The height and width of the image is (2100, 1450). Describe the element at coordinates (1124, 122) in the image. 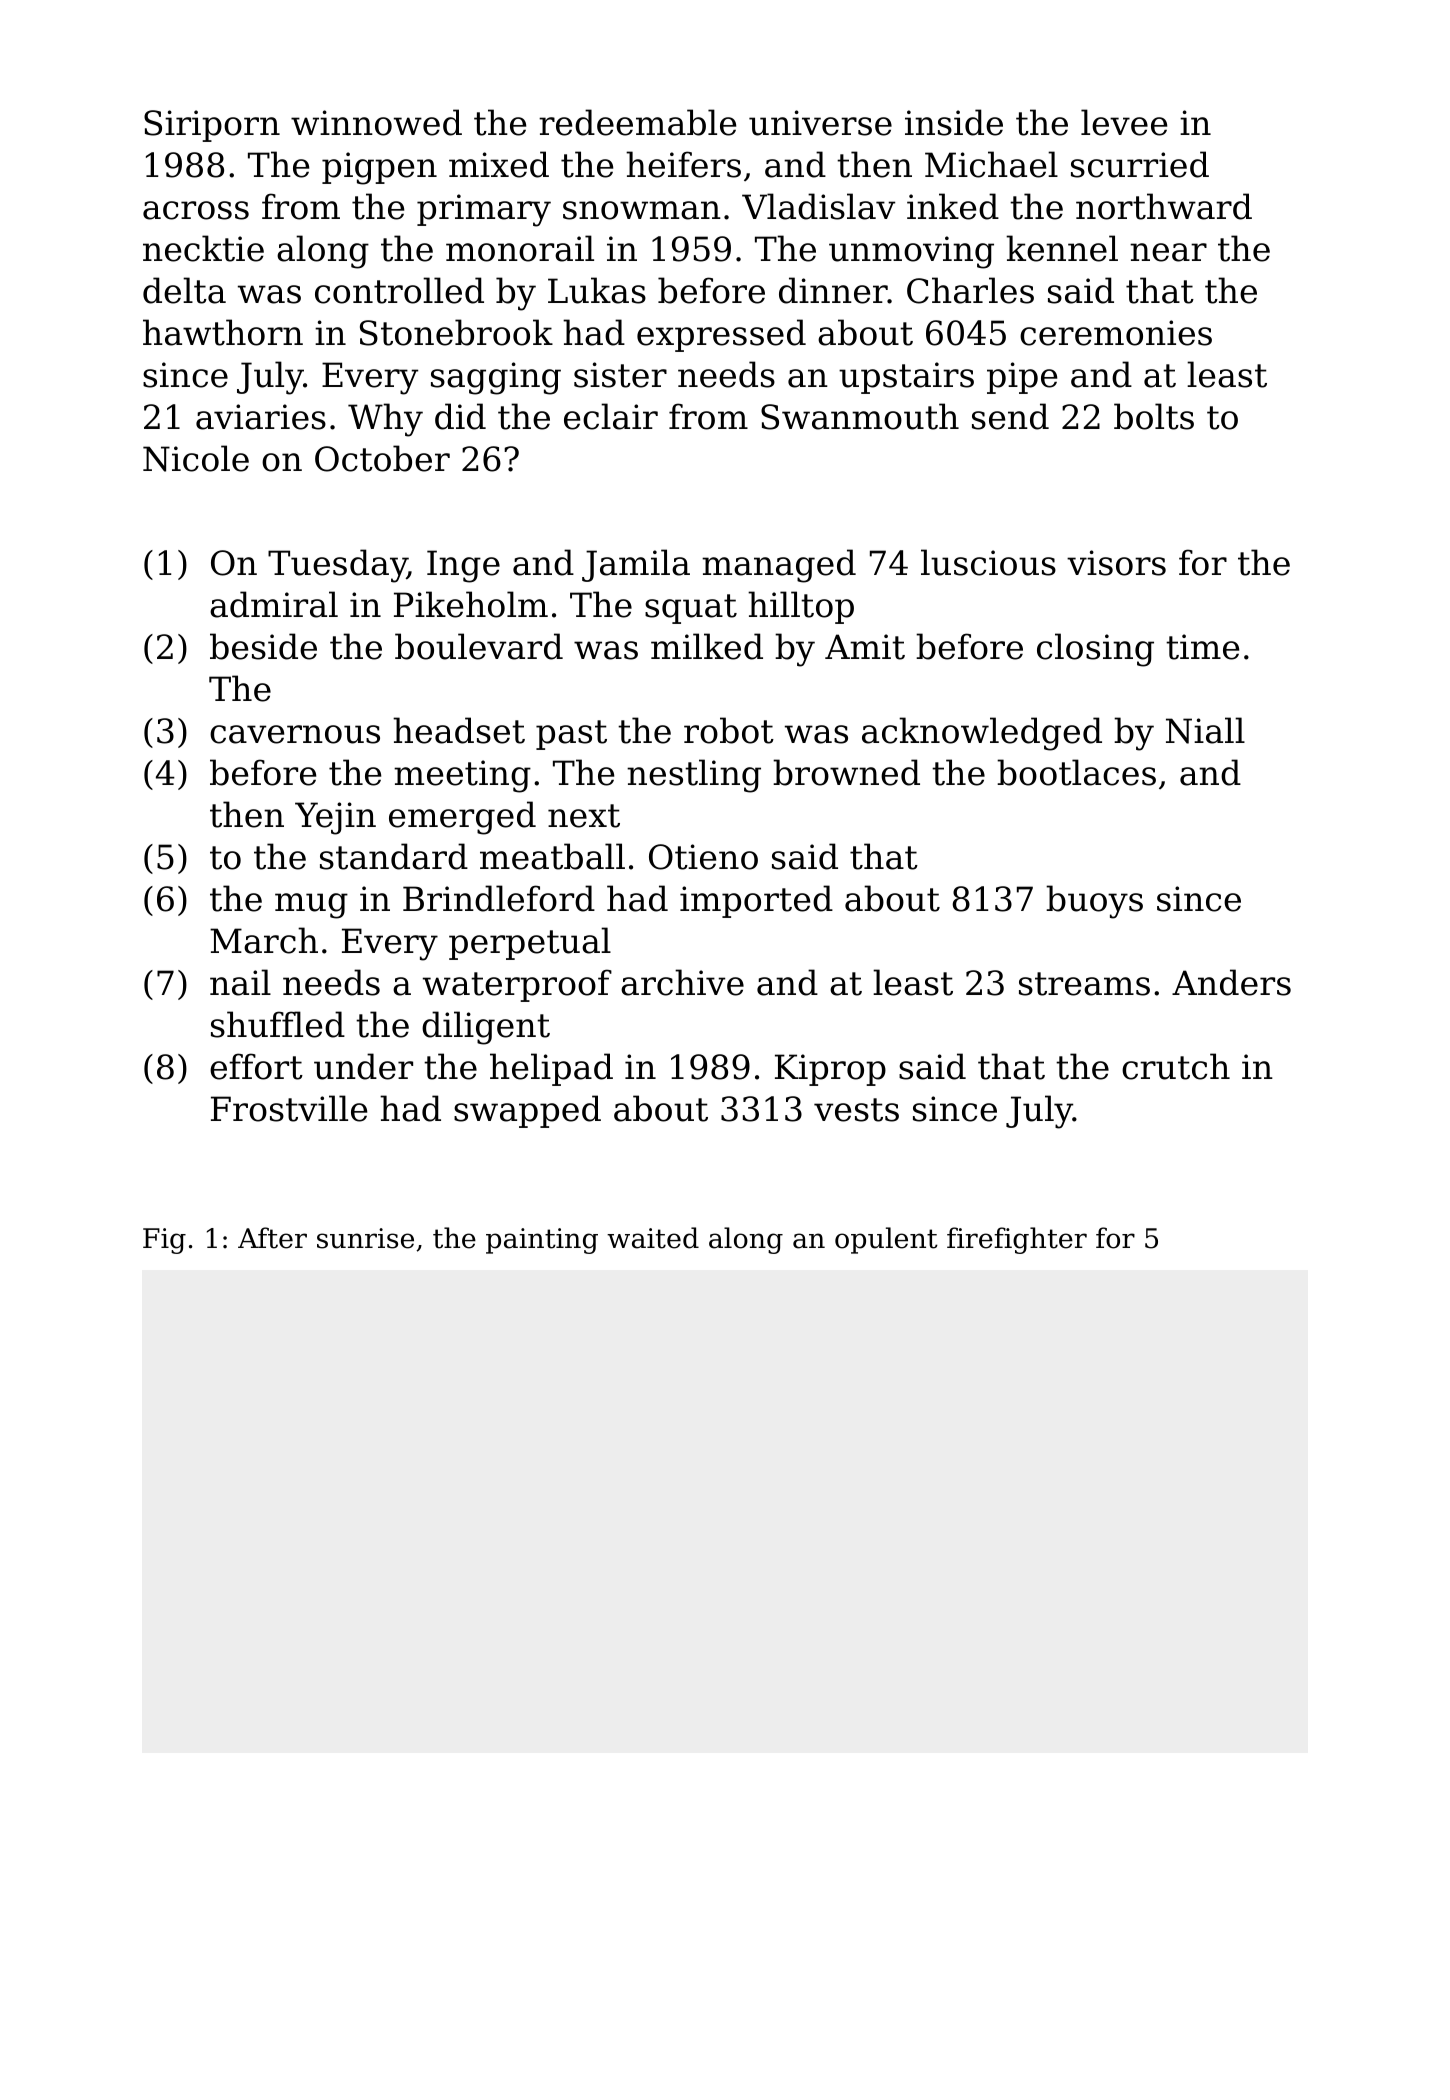

I see `levee` at that location.
